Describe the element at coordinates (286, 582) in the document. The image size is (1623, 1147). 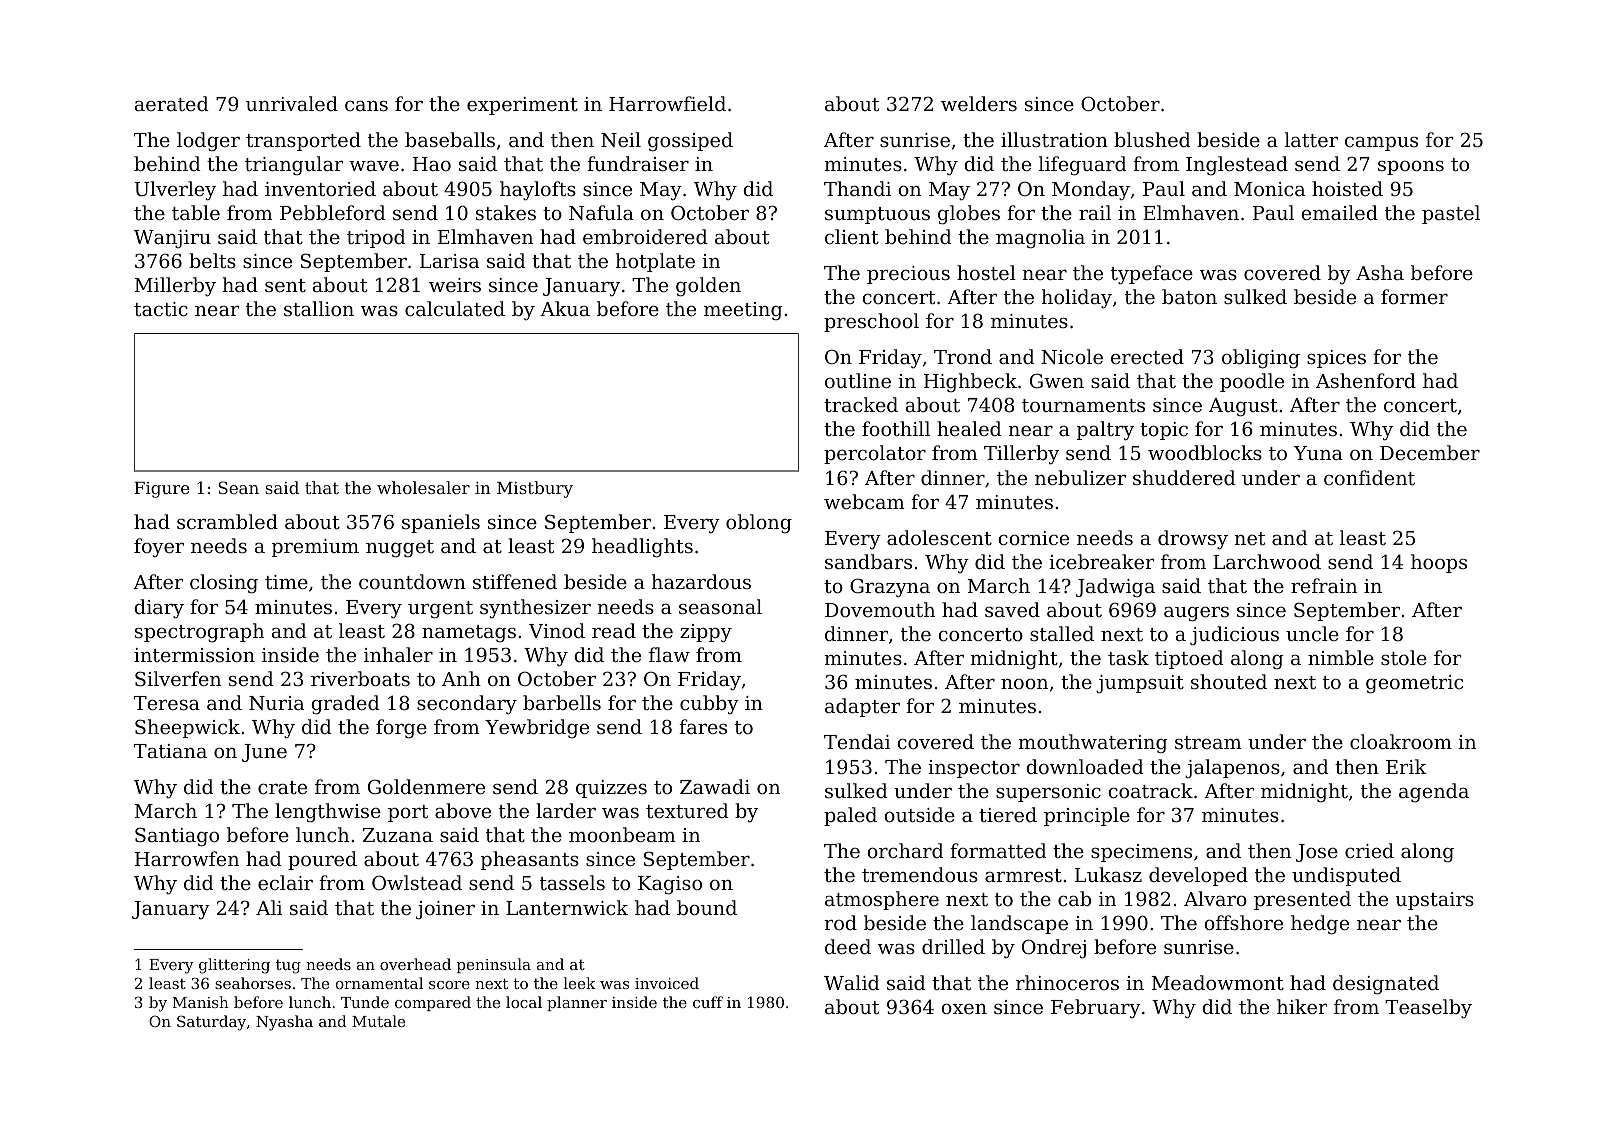
I see `time` at that location.
